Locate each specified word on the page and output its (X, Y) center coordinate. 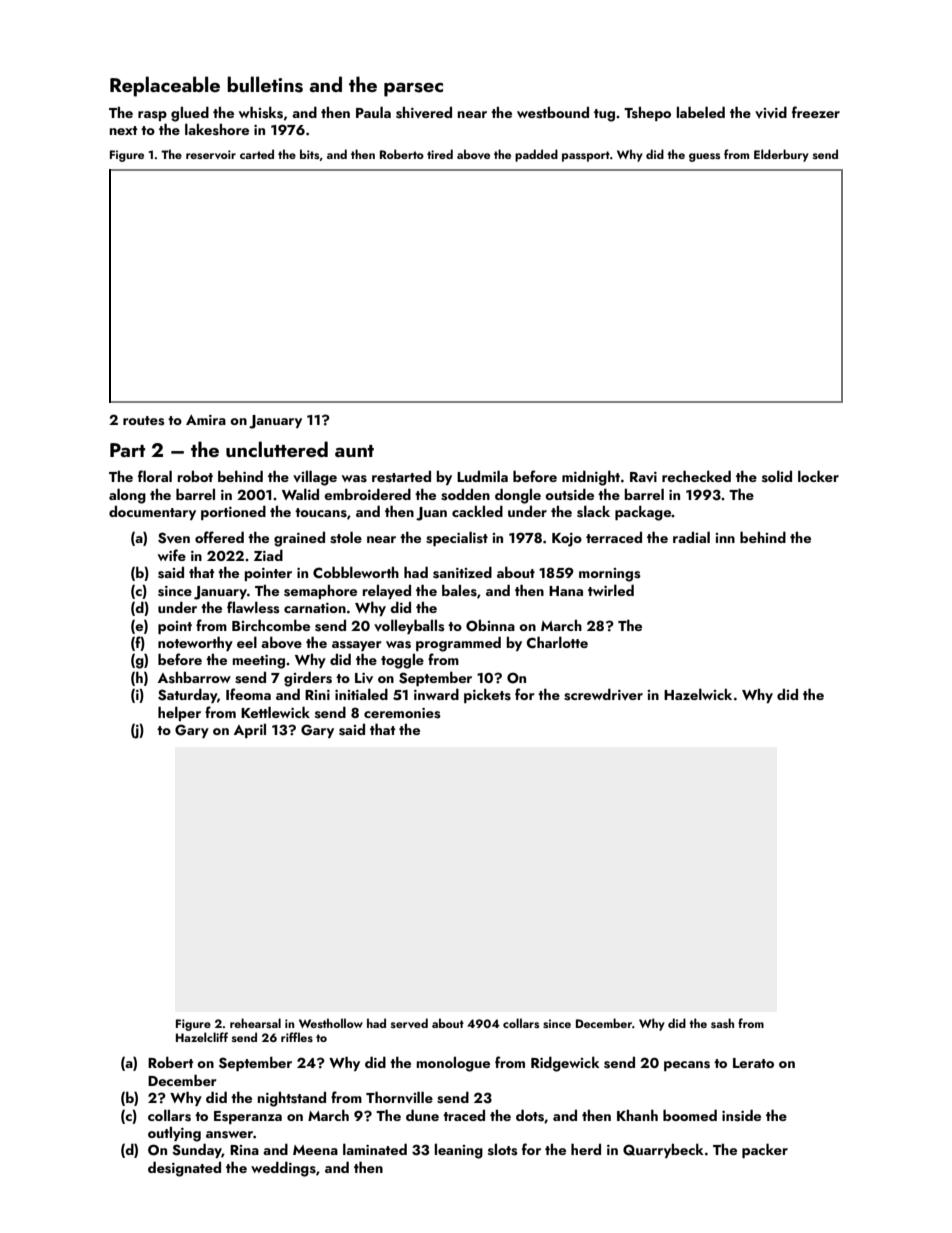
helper (179, 713)
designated (184, 1169)
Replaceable (165, 86)
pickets (487, 695)
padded (536, 155)
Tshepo (647, 114)
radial (691, 537)
